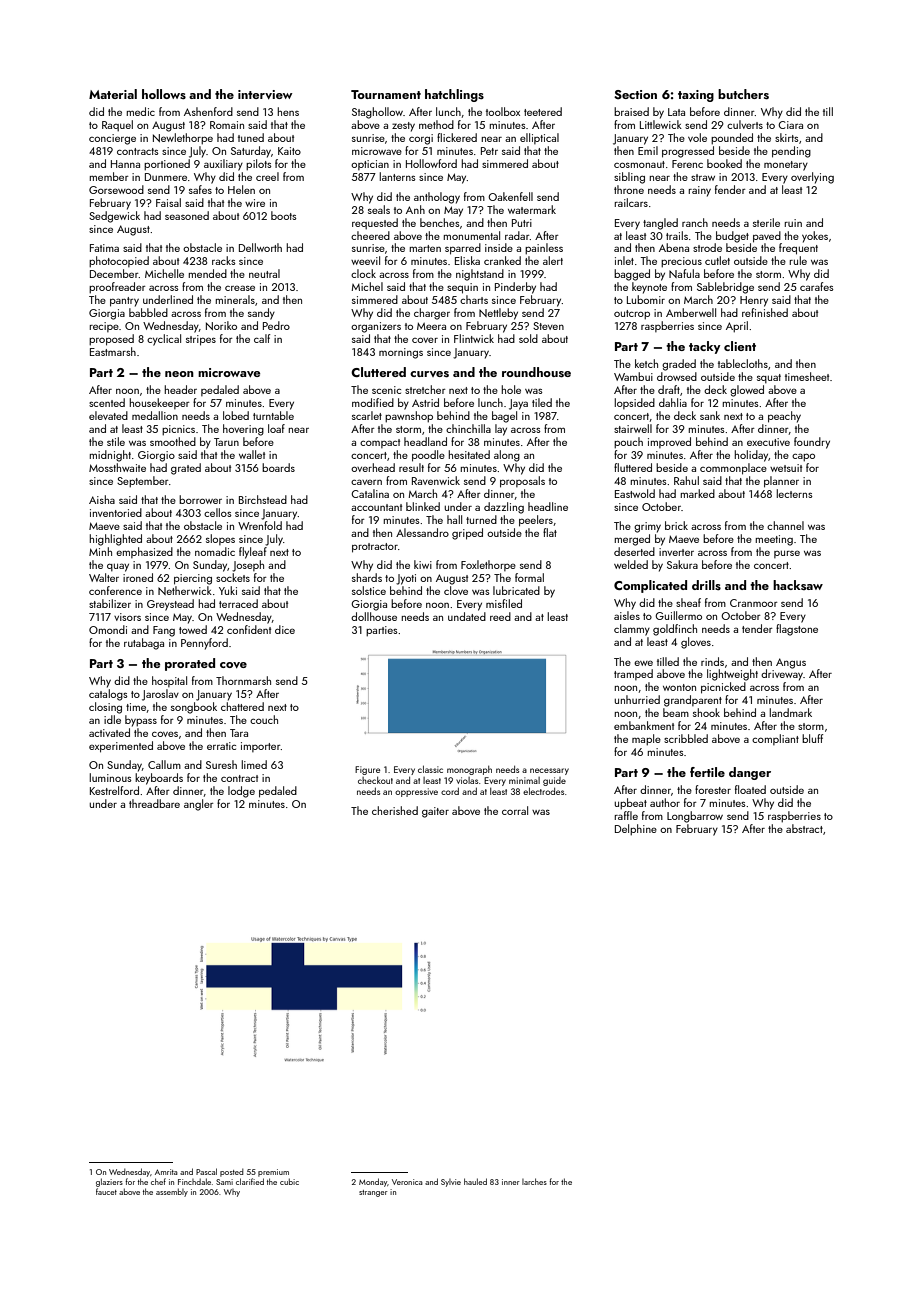 The width and height of the screenshot is (924, 1308). Describe the element at coordinates (515, 810) in the screenshot. I see `corral` at that location.
